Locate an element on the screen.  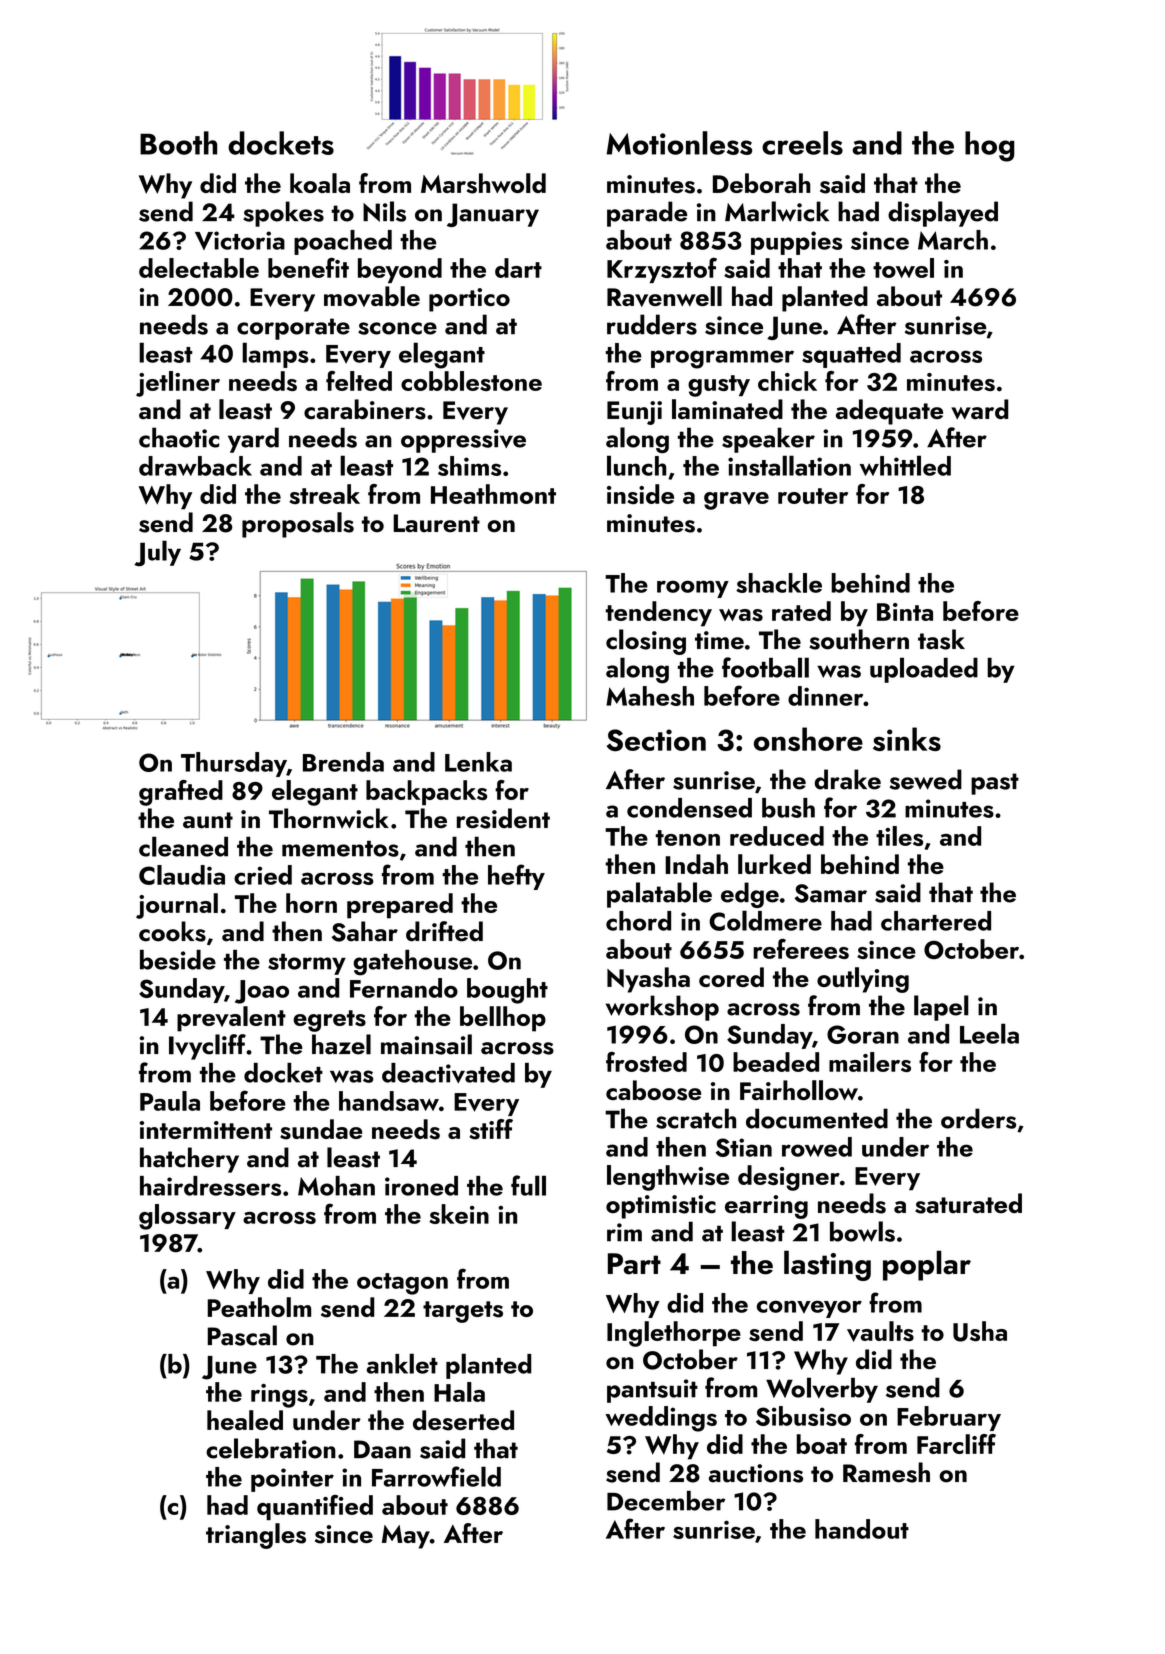
aunt is located at coordinates (208, 820).
